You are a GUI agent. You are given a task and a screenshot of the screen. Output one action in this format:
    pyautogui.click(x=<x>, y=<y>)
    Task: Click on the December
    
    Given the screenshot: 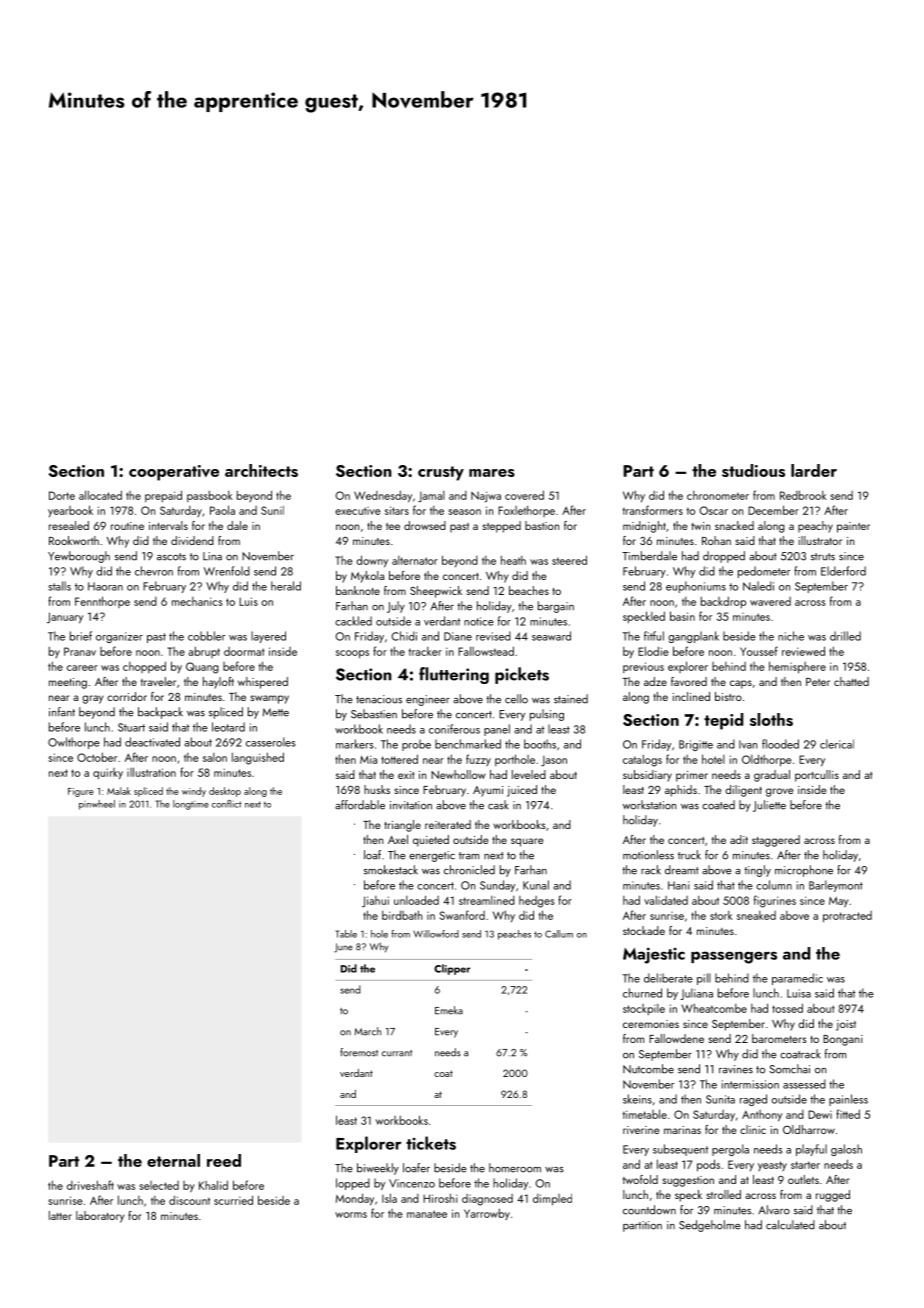 What is the action you would take?
    pyautogui.click(x=773, y=510)
